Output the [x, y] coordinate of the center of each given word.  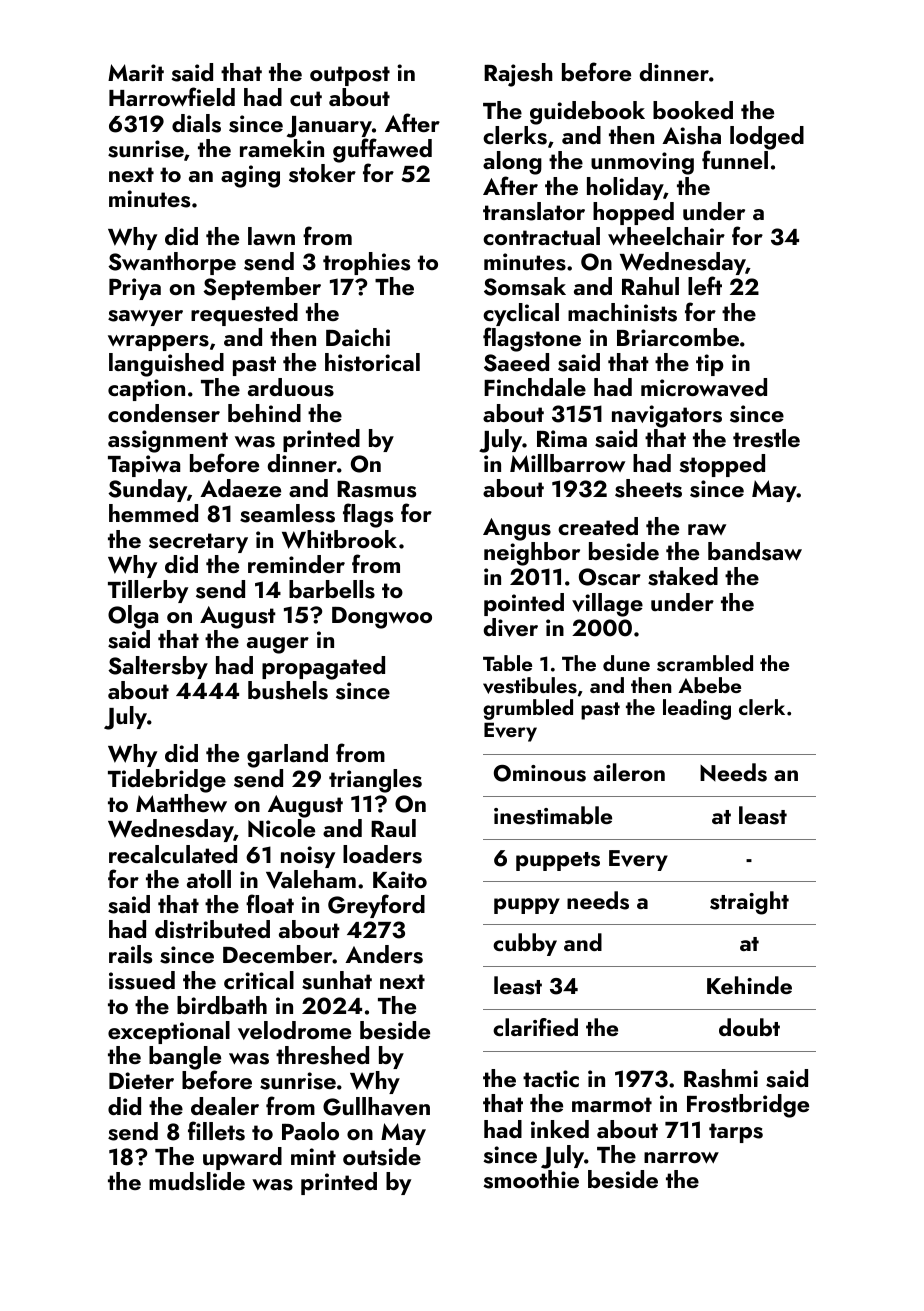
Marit [136, 72]
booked [693, 110]
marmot [612, 1104]
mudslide [197, 1181]
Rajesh [518, 75]
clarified [535, 1027]
